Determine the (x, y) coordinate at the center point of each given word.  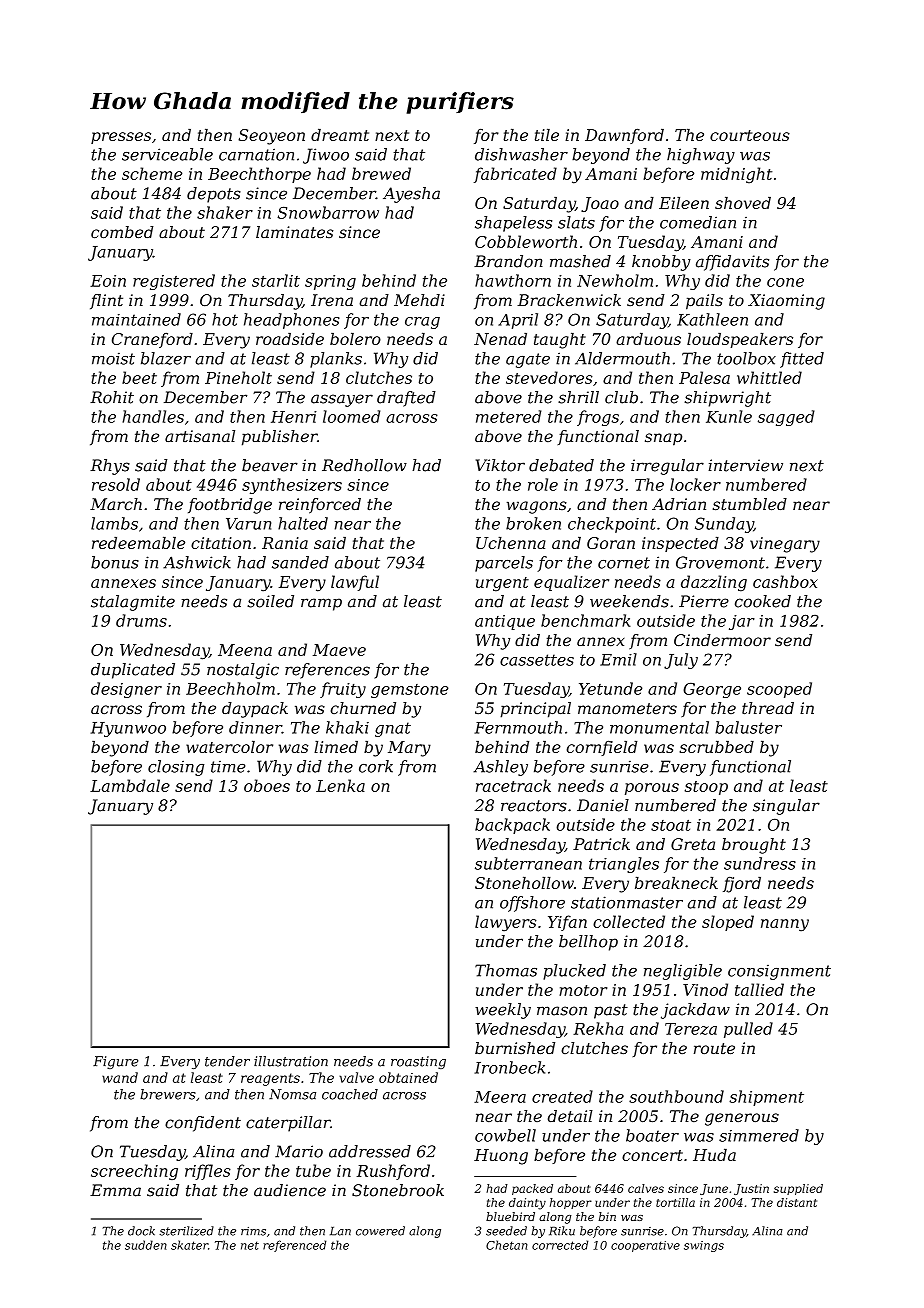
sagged (786, 418)
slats (576, 222)
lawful (355, 583)
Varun (248, 524)
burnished (515, 1048)
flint (106, 301)
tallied (759, 989)
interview (745, 465)
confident (203, 1124)
